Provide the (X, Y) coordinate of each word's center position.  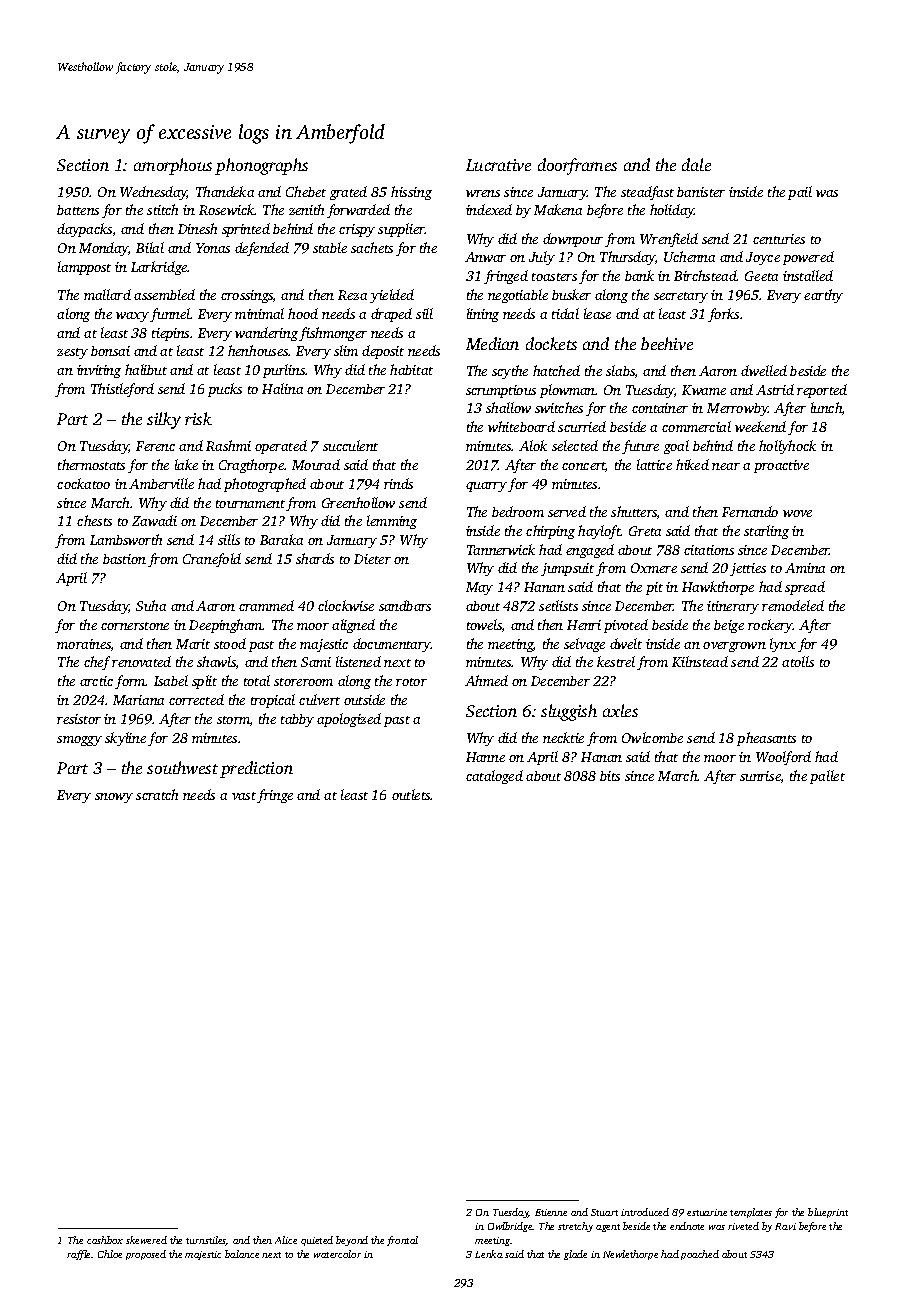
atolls (798, 661)
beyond (352, 1241)
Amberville (161, 483)
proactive (781, 466)
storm (233, 720)
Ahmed (486, 680)
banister (701, 192)
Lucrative (498, 165)
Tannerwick (501, 549)
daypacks (84, 230)
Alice (286, 1240)
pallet (827, 777)
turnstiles (206, 1241)
